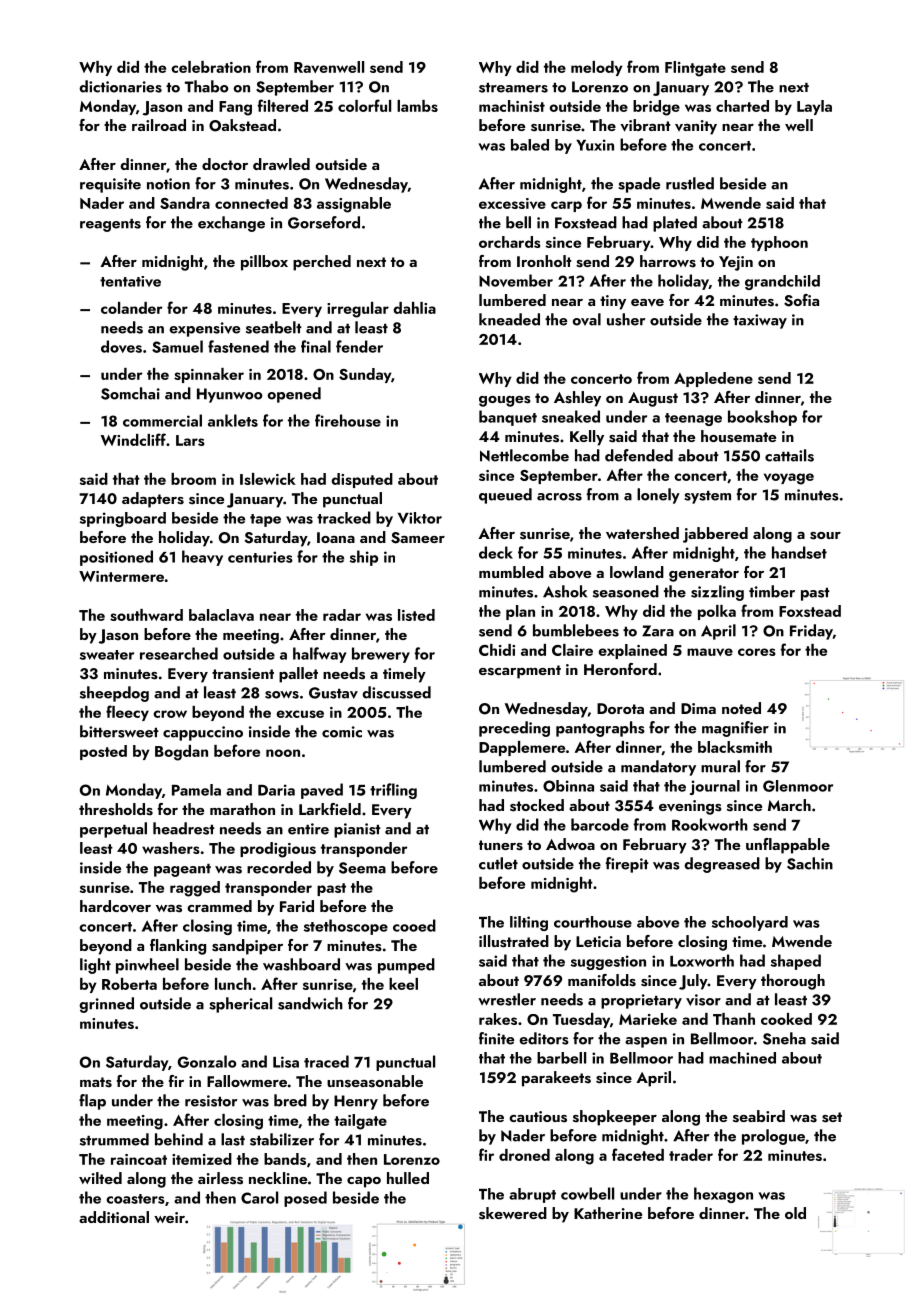  Describe the element at coordinates (417, 106) in the screenshot. I see `lambs` at that location.
